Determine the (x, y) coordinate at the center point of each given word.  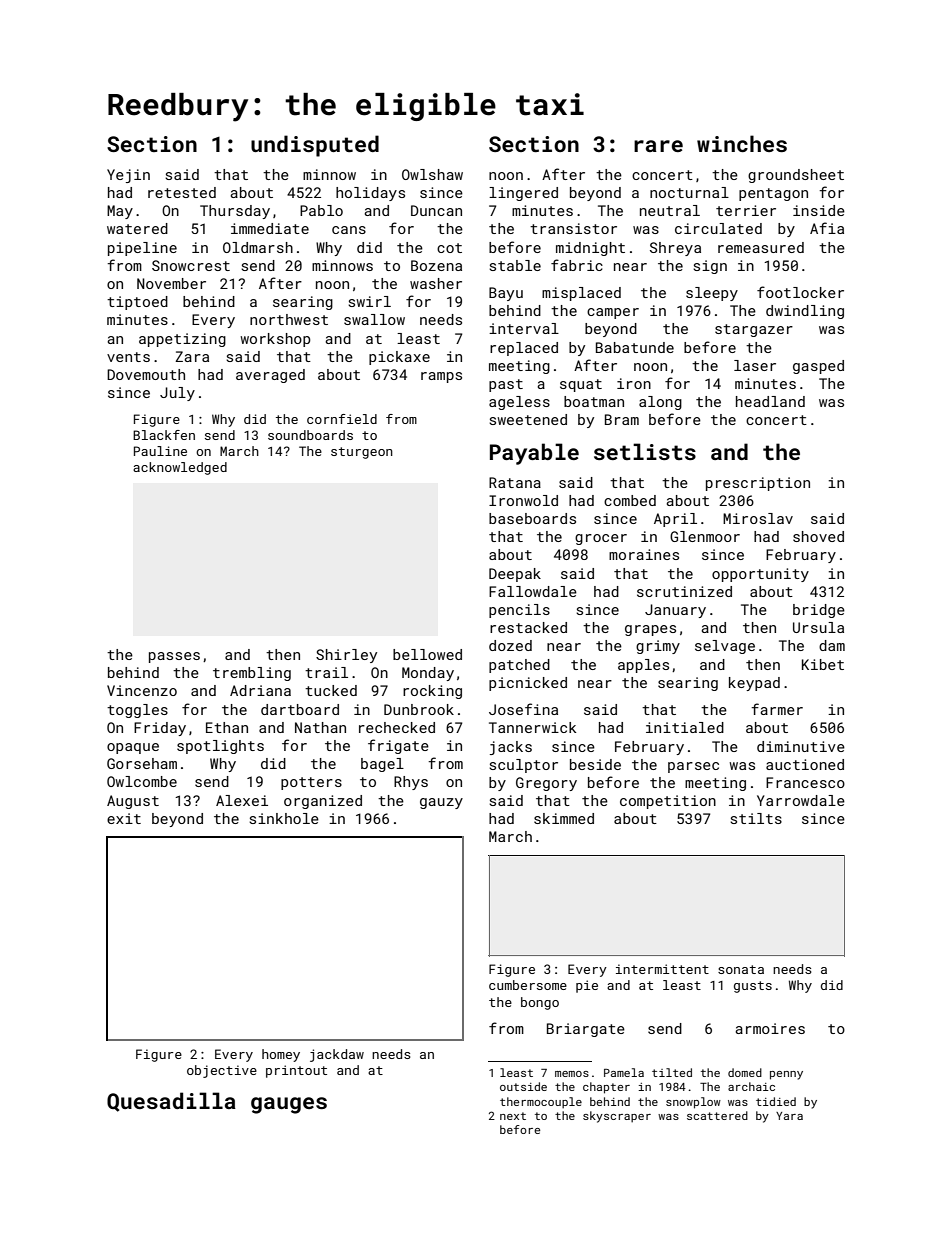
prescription (758, 484)
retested (182, 192)
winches (742, 143)
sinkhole (284, 818)
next (513, 1116)
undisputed (315, 146)
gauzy (441, 803)
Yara (789, 1116)
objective (222, 1071)
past (506, 385)
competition (668, 802)
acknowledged (180, 468)
